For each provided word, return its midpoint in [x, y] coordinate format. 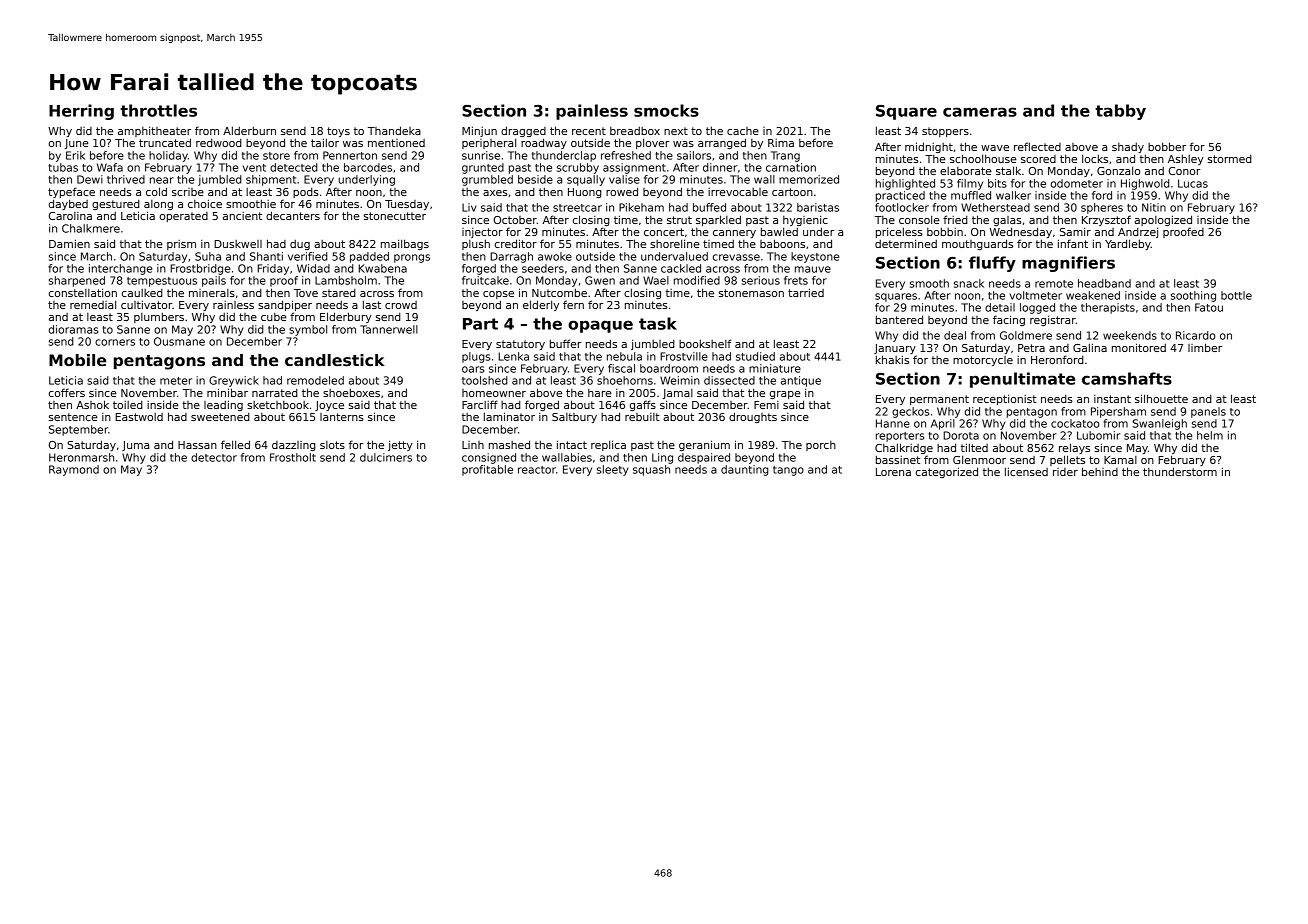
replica [608, 445]
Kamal [1120, 460]
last [372, 304]
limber [1205, 347]
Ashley [1186, 159]
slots [332, 445]
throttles [158, 110]
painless [592, 112]
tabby [1120, 112]
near [162, 180]
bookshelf [705, 343]
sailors [694, 155]
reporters [900, 437]
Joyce [329, 406]
